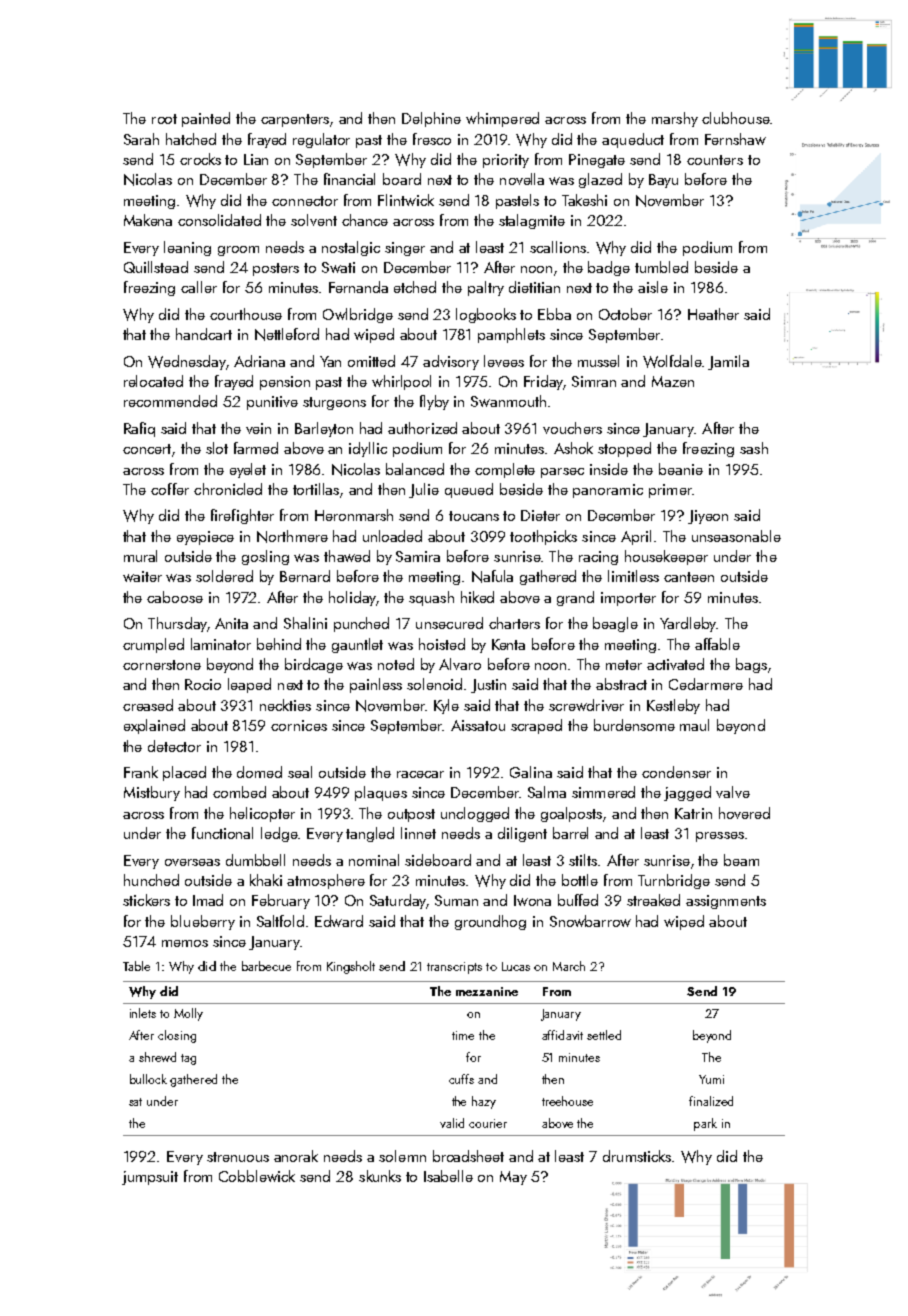 This page has height=1316, width=908. What do you see at coordinates (754, 448) in the page?
I see `sash` at bounding box center [754, 448].
